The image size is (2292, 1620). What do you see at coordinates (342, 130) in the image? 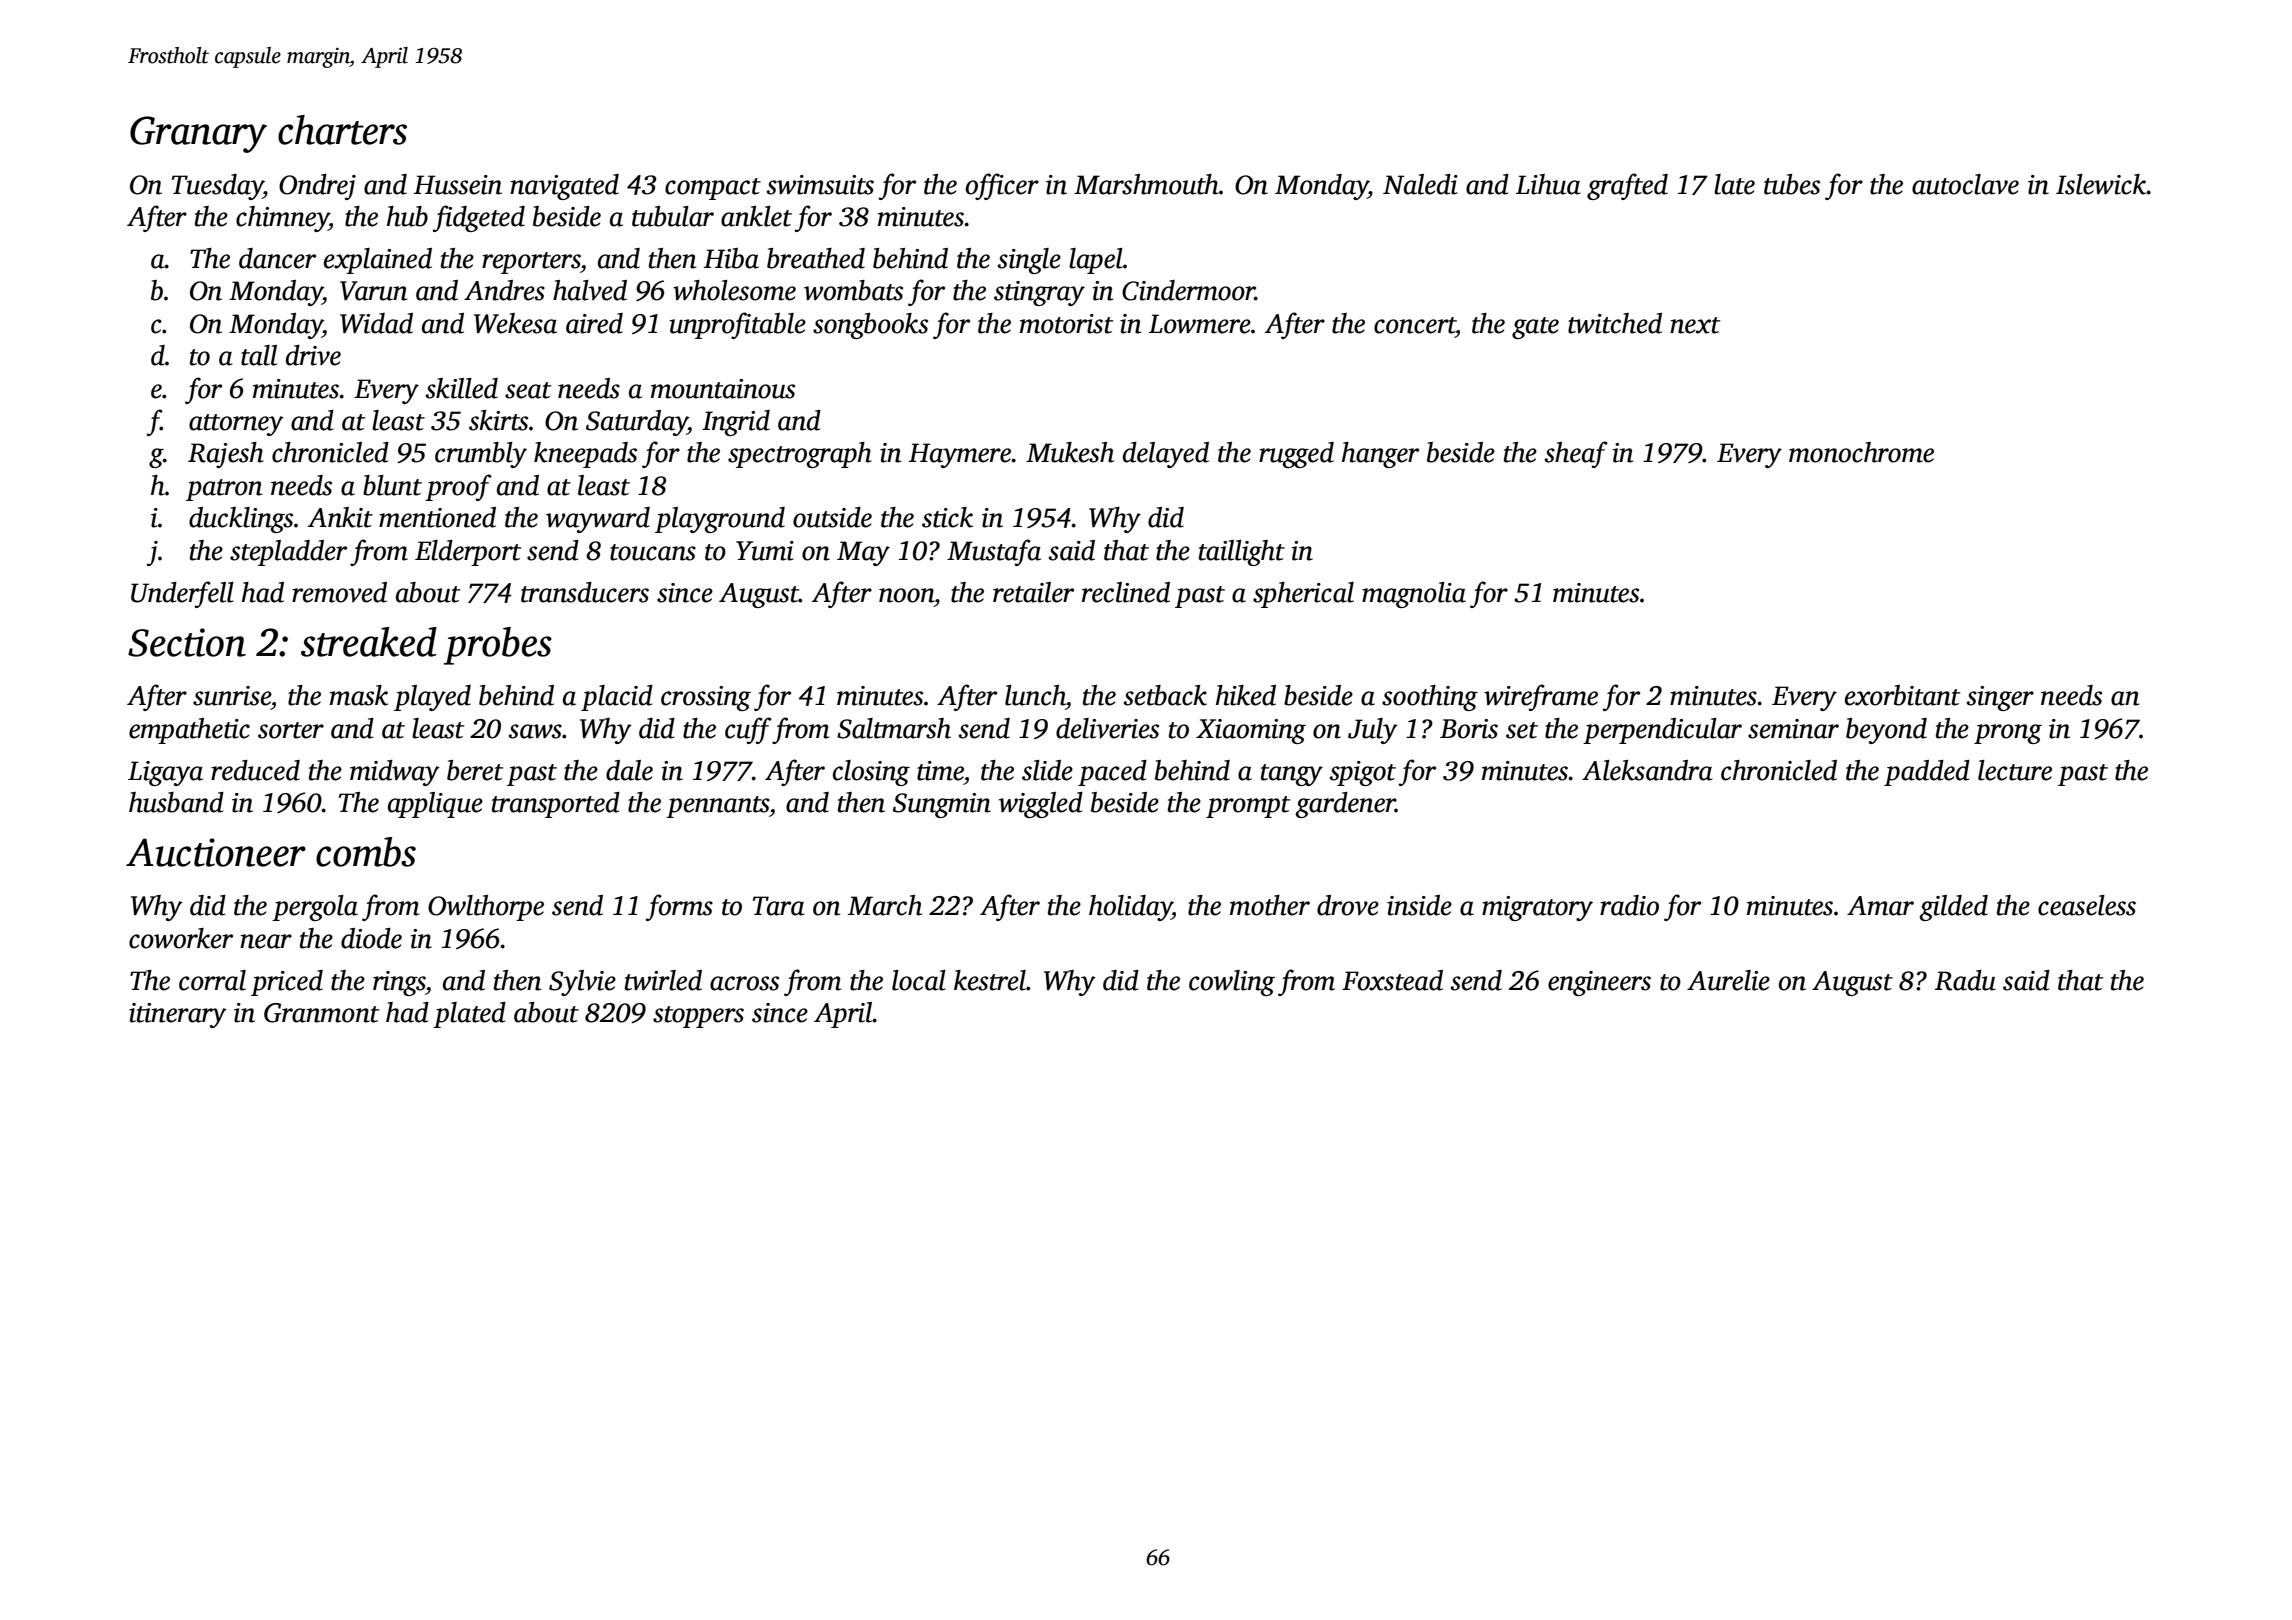
I see `charters` at bounding box center [342, 130].
